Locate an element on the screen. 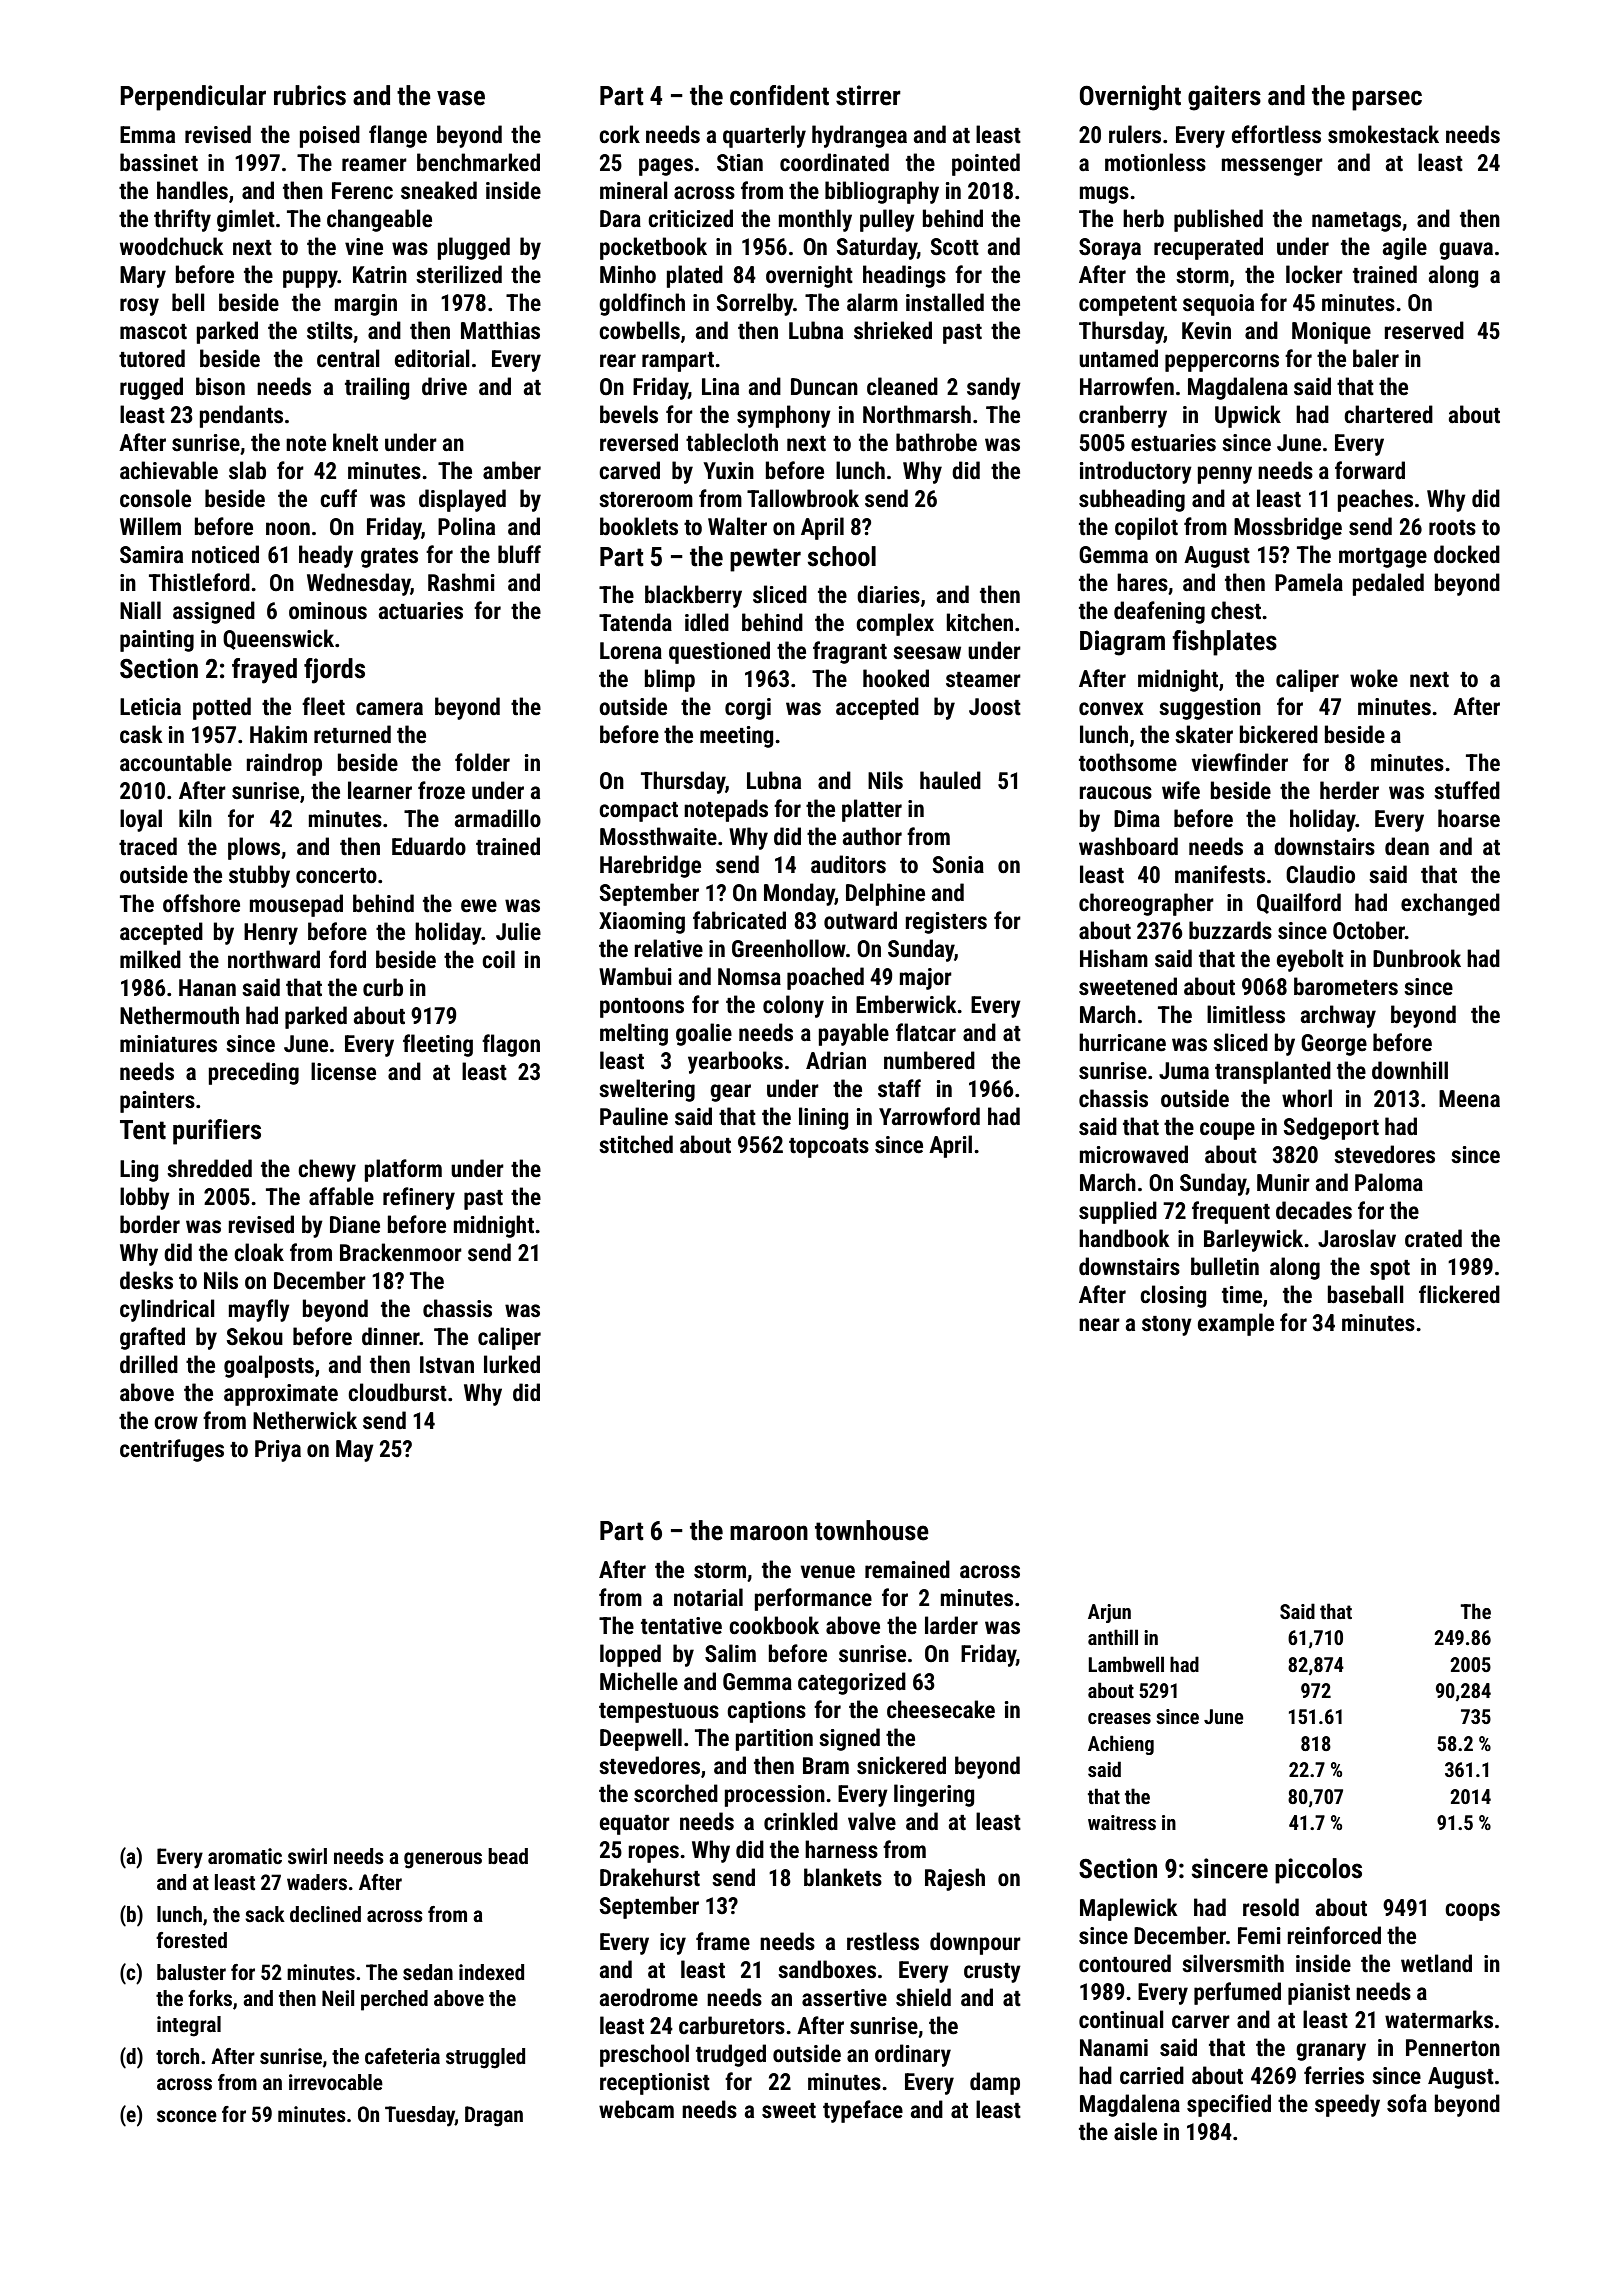 This screenshot has height=2292, width=1620. perched is located at coordinates (394, 2000).
